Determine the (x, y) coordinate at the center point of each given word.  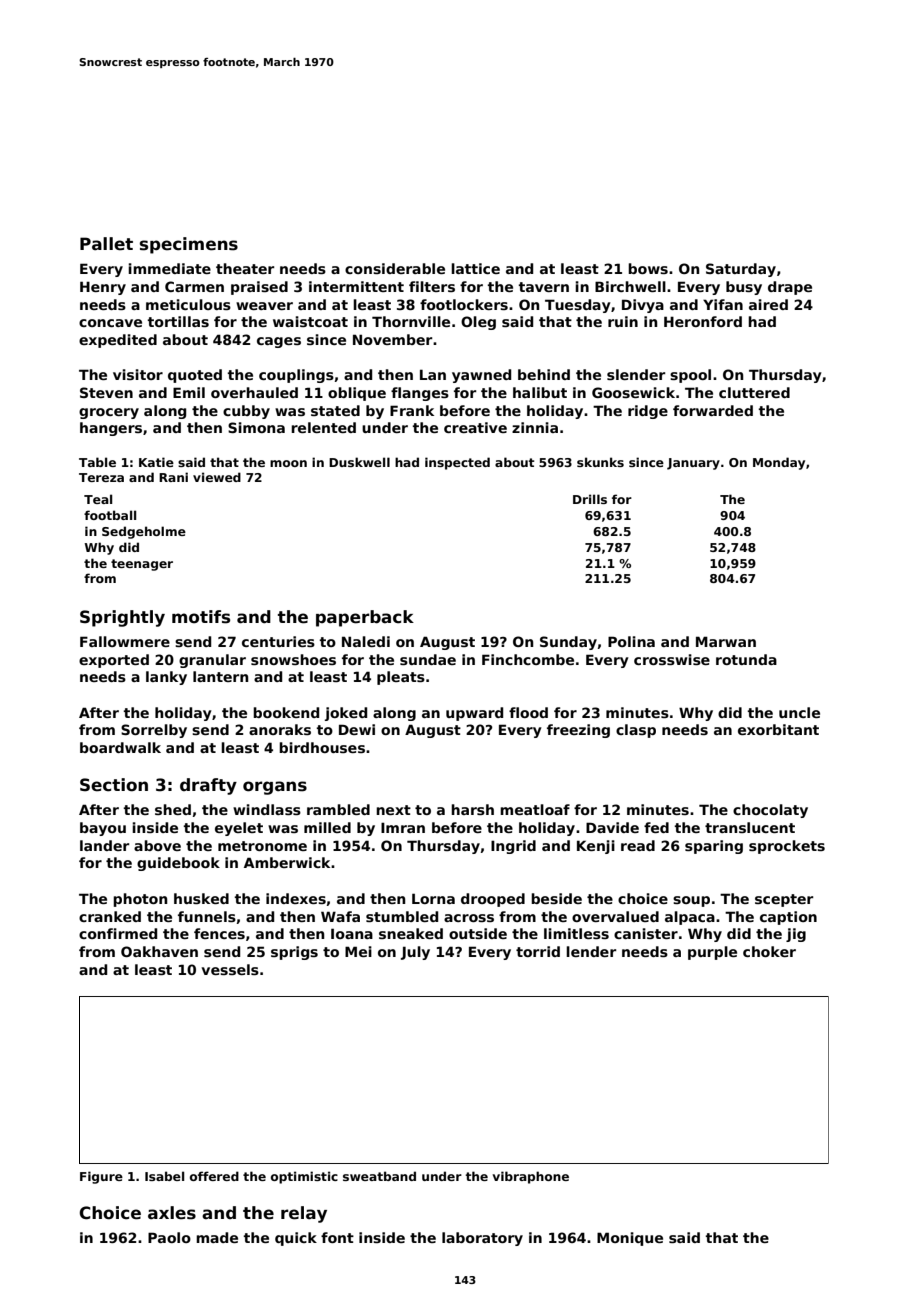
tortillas (178, 321)
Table (97, 462)
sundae (428, 659)
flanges (420, 394)
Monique (630, 1239)
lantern (220, 676)
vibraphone (530, 1177)
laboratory (482, 1239)
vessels (230, 969)
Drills (590, 499)
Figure (101, 1177)
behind (544, 374)
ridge (648, 412)
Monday (779, 463)
